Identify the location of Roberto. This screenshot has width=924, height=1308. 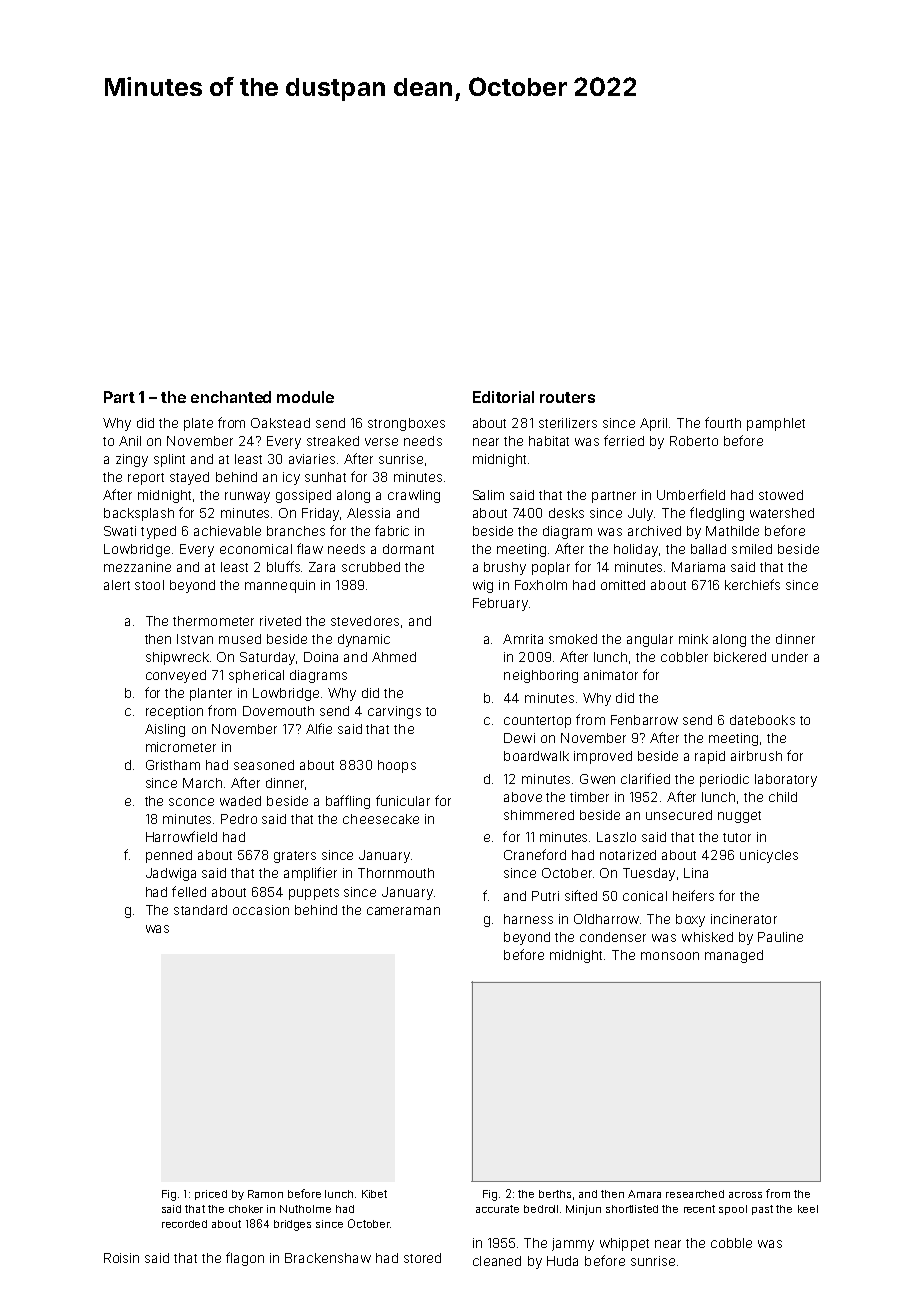
(694, 441).
